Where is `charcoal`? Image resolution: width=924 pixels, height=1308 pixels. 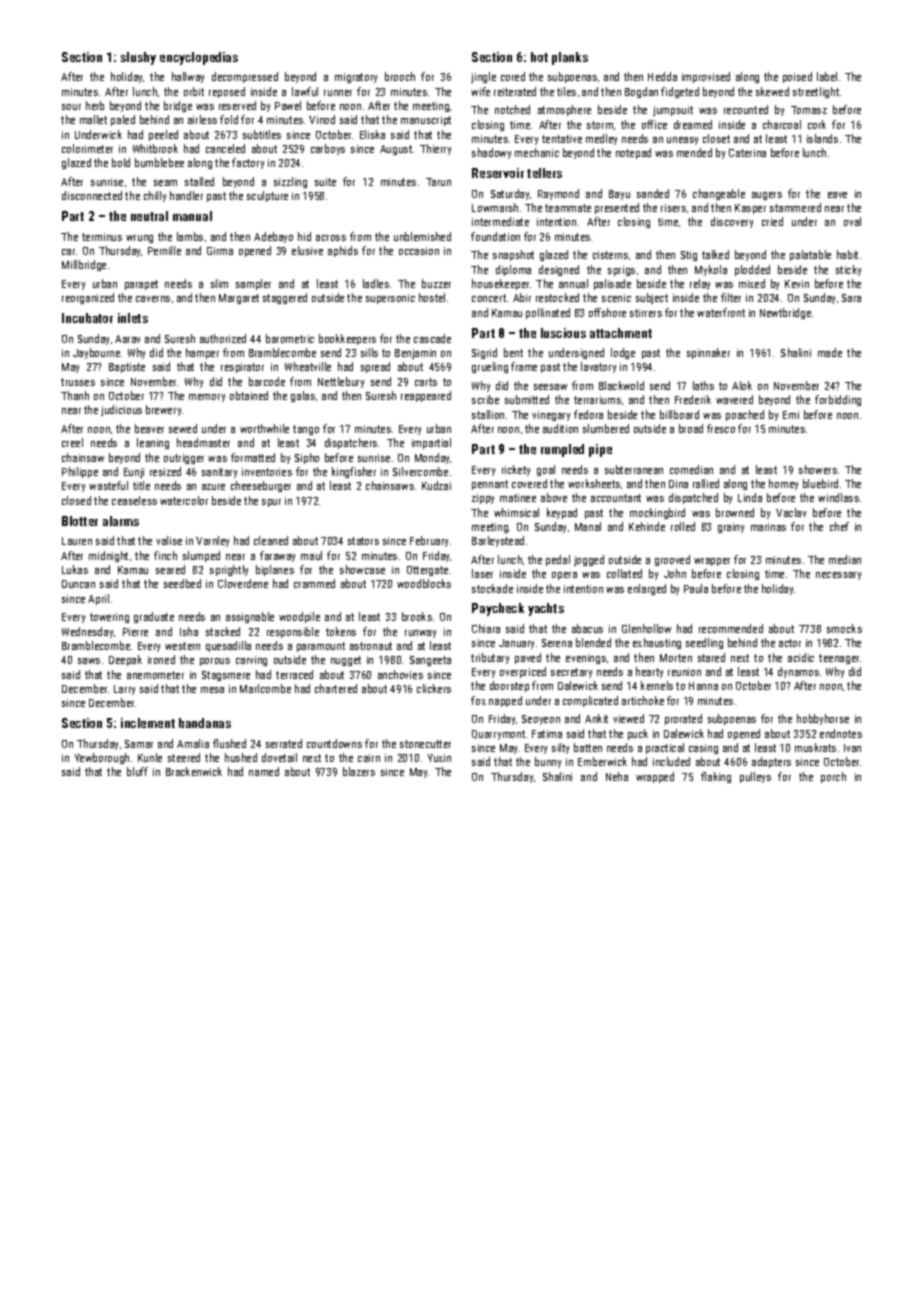 charcoal is located at coordinates (782, 124).
